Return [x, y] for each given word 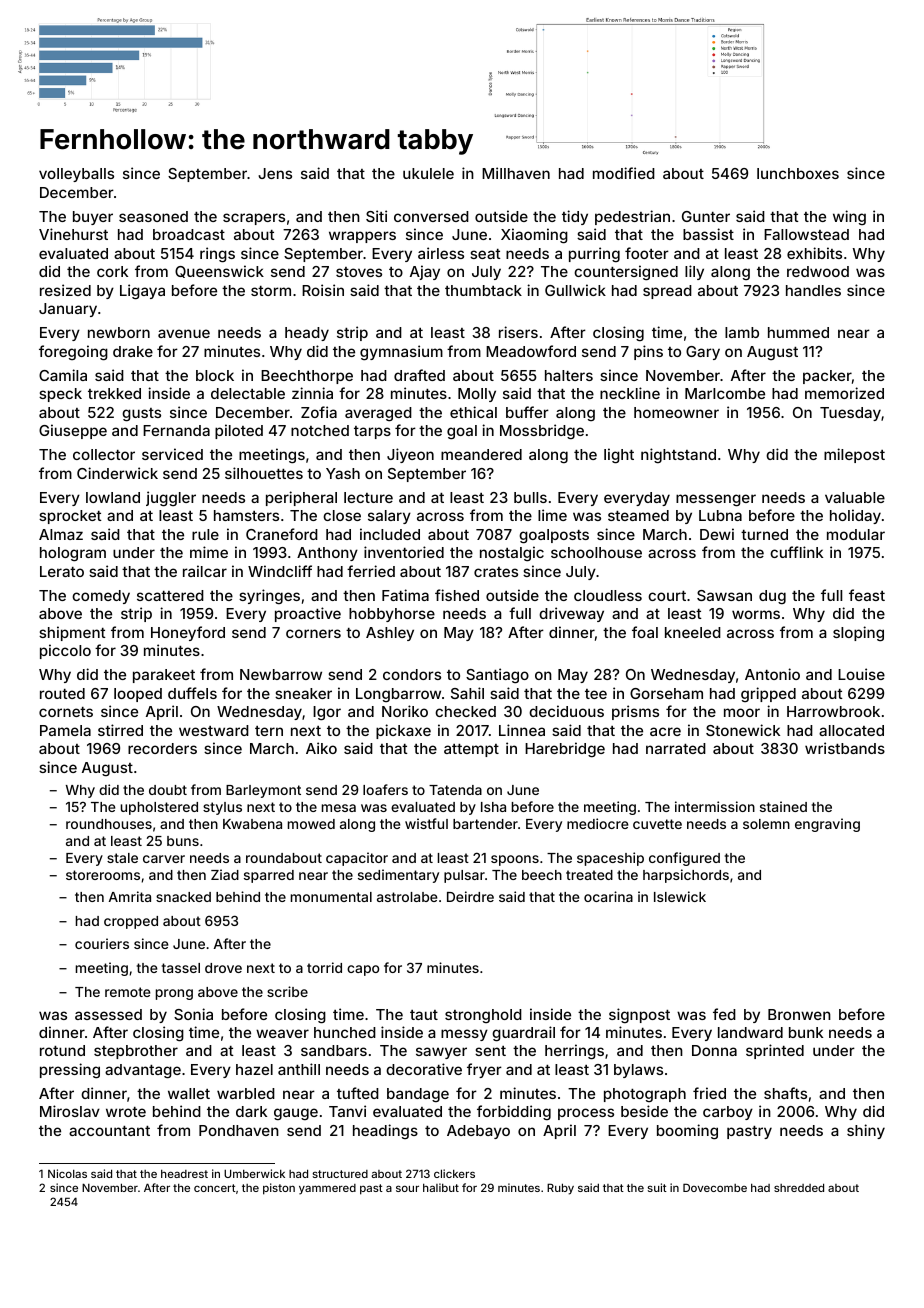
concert [215, 1188]
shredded [799, 1187]
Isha [493, 807]
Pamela [65, 730]
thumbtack [483, 290]
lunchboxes [798, 173]
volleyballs [76, 175]
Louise [861, 674]
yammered [327, 1189]
